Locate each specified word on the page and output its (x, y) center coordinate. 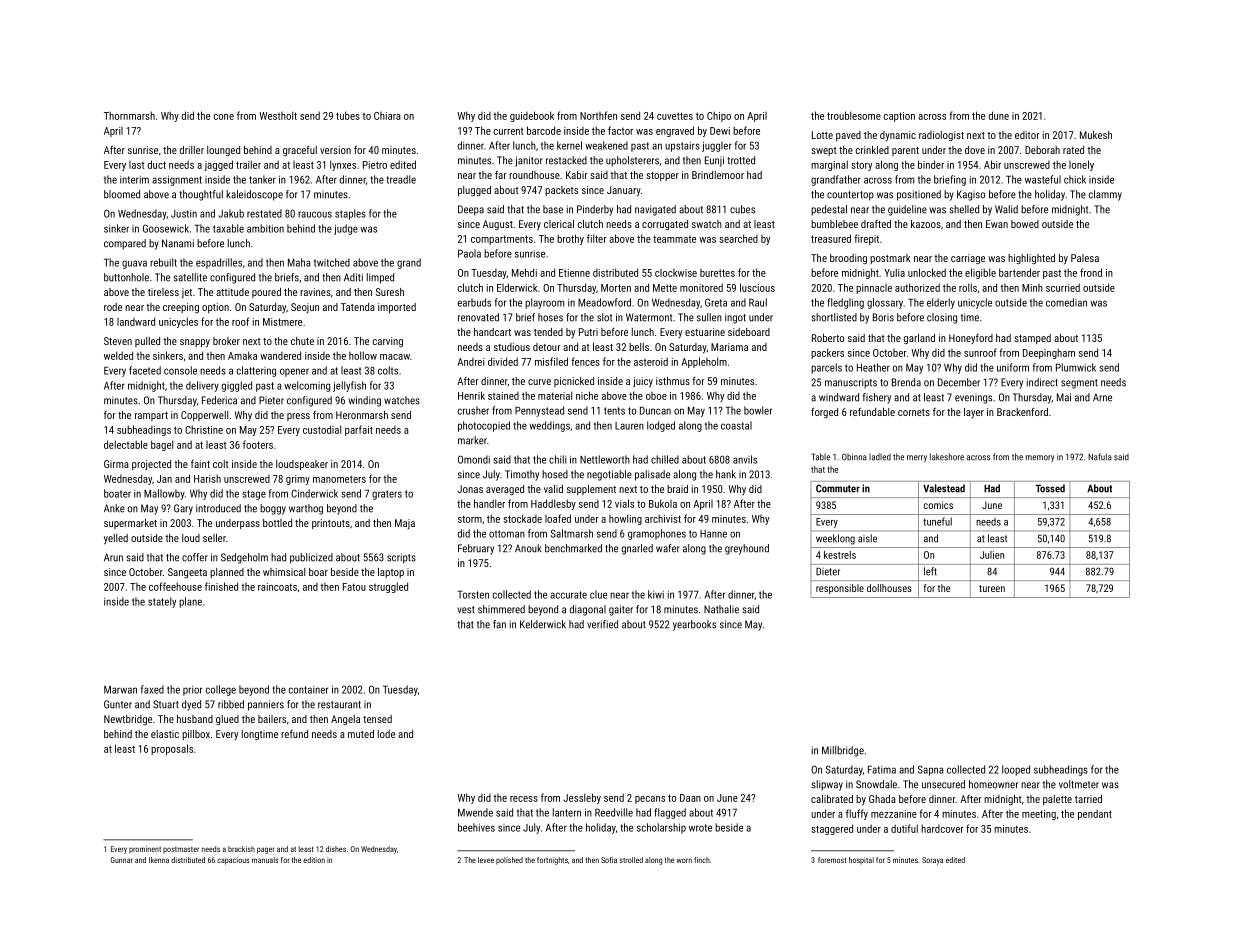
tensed (377, 719)
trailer (248, 164)
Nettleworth (605, 459)
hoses (550, 317)
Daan (690, 798)
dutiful (904, 828)
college (221, 690)
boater (117, 493)
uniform (1013, 367)
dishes (336, 849)
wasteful (1043, 179)
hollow (363, 355)
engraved (675, 131)
